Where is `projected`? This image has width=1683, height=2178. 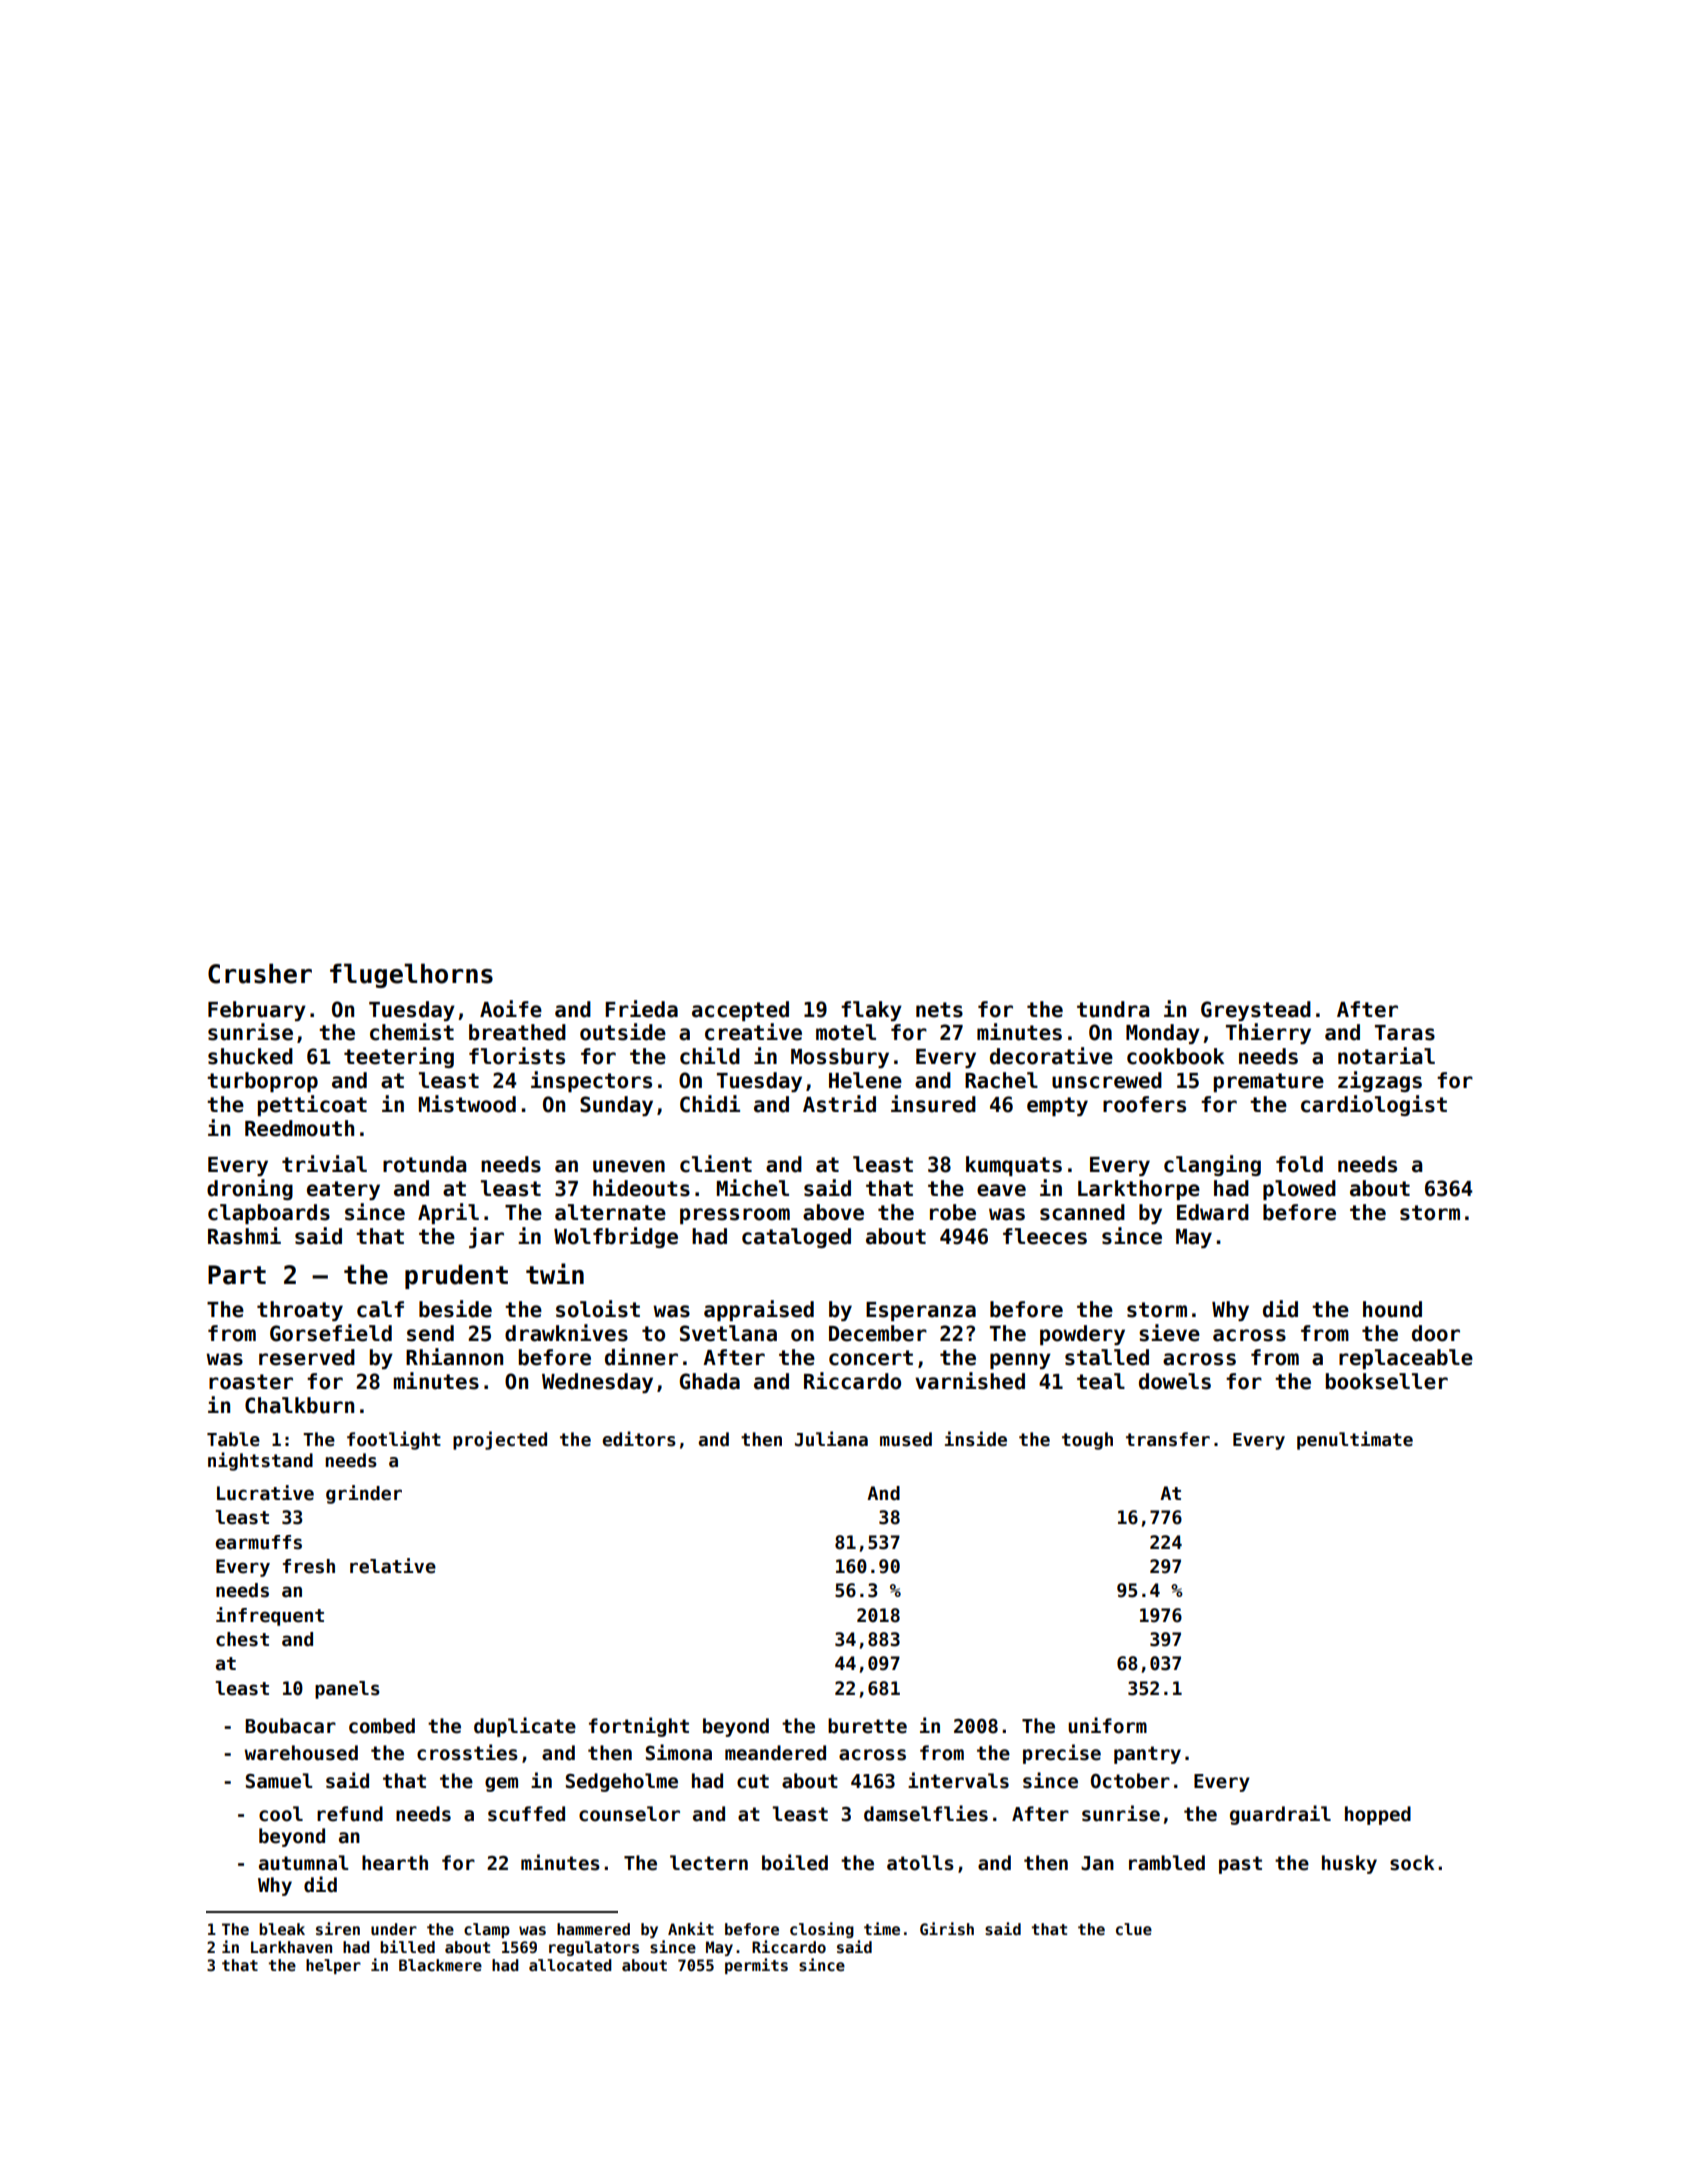
projected is located at coordinates (500, 1440).
